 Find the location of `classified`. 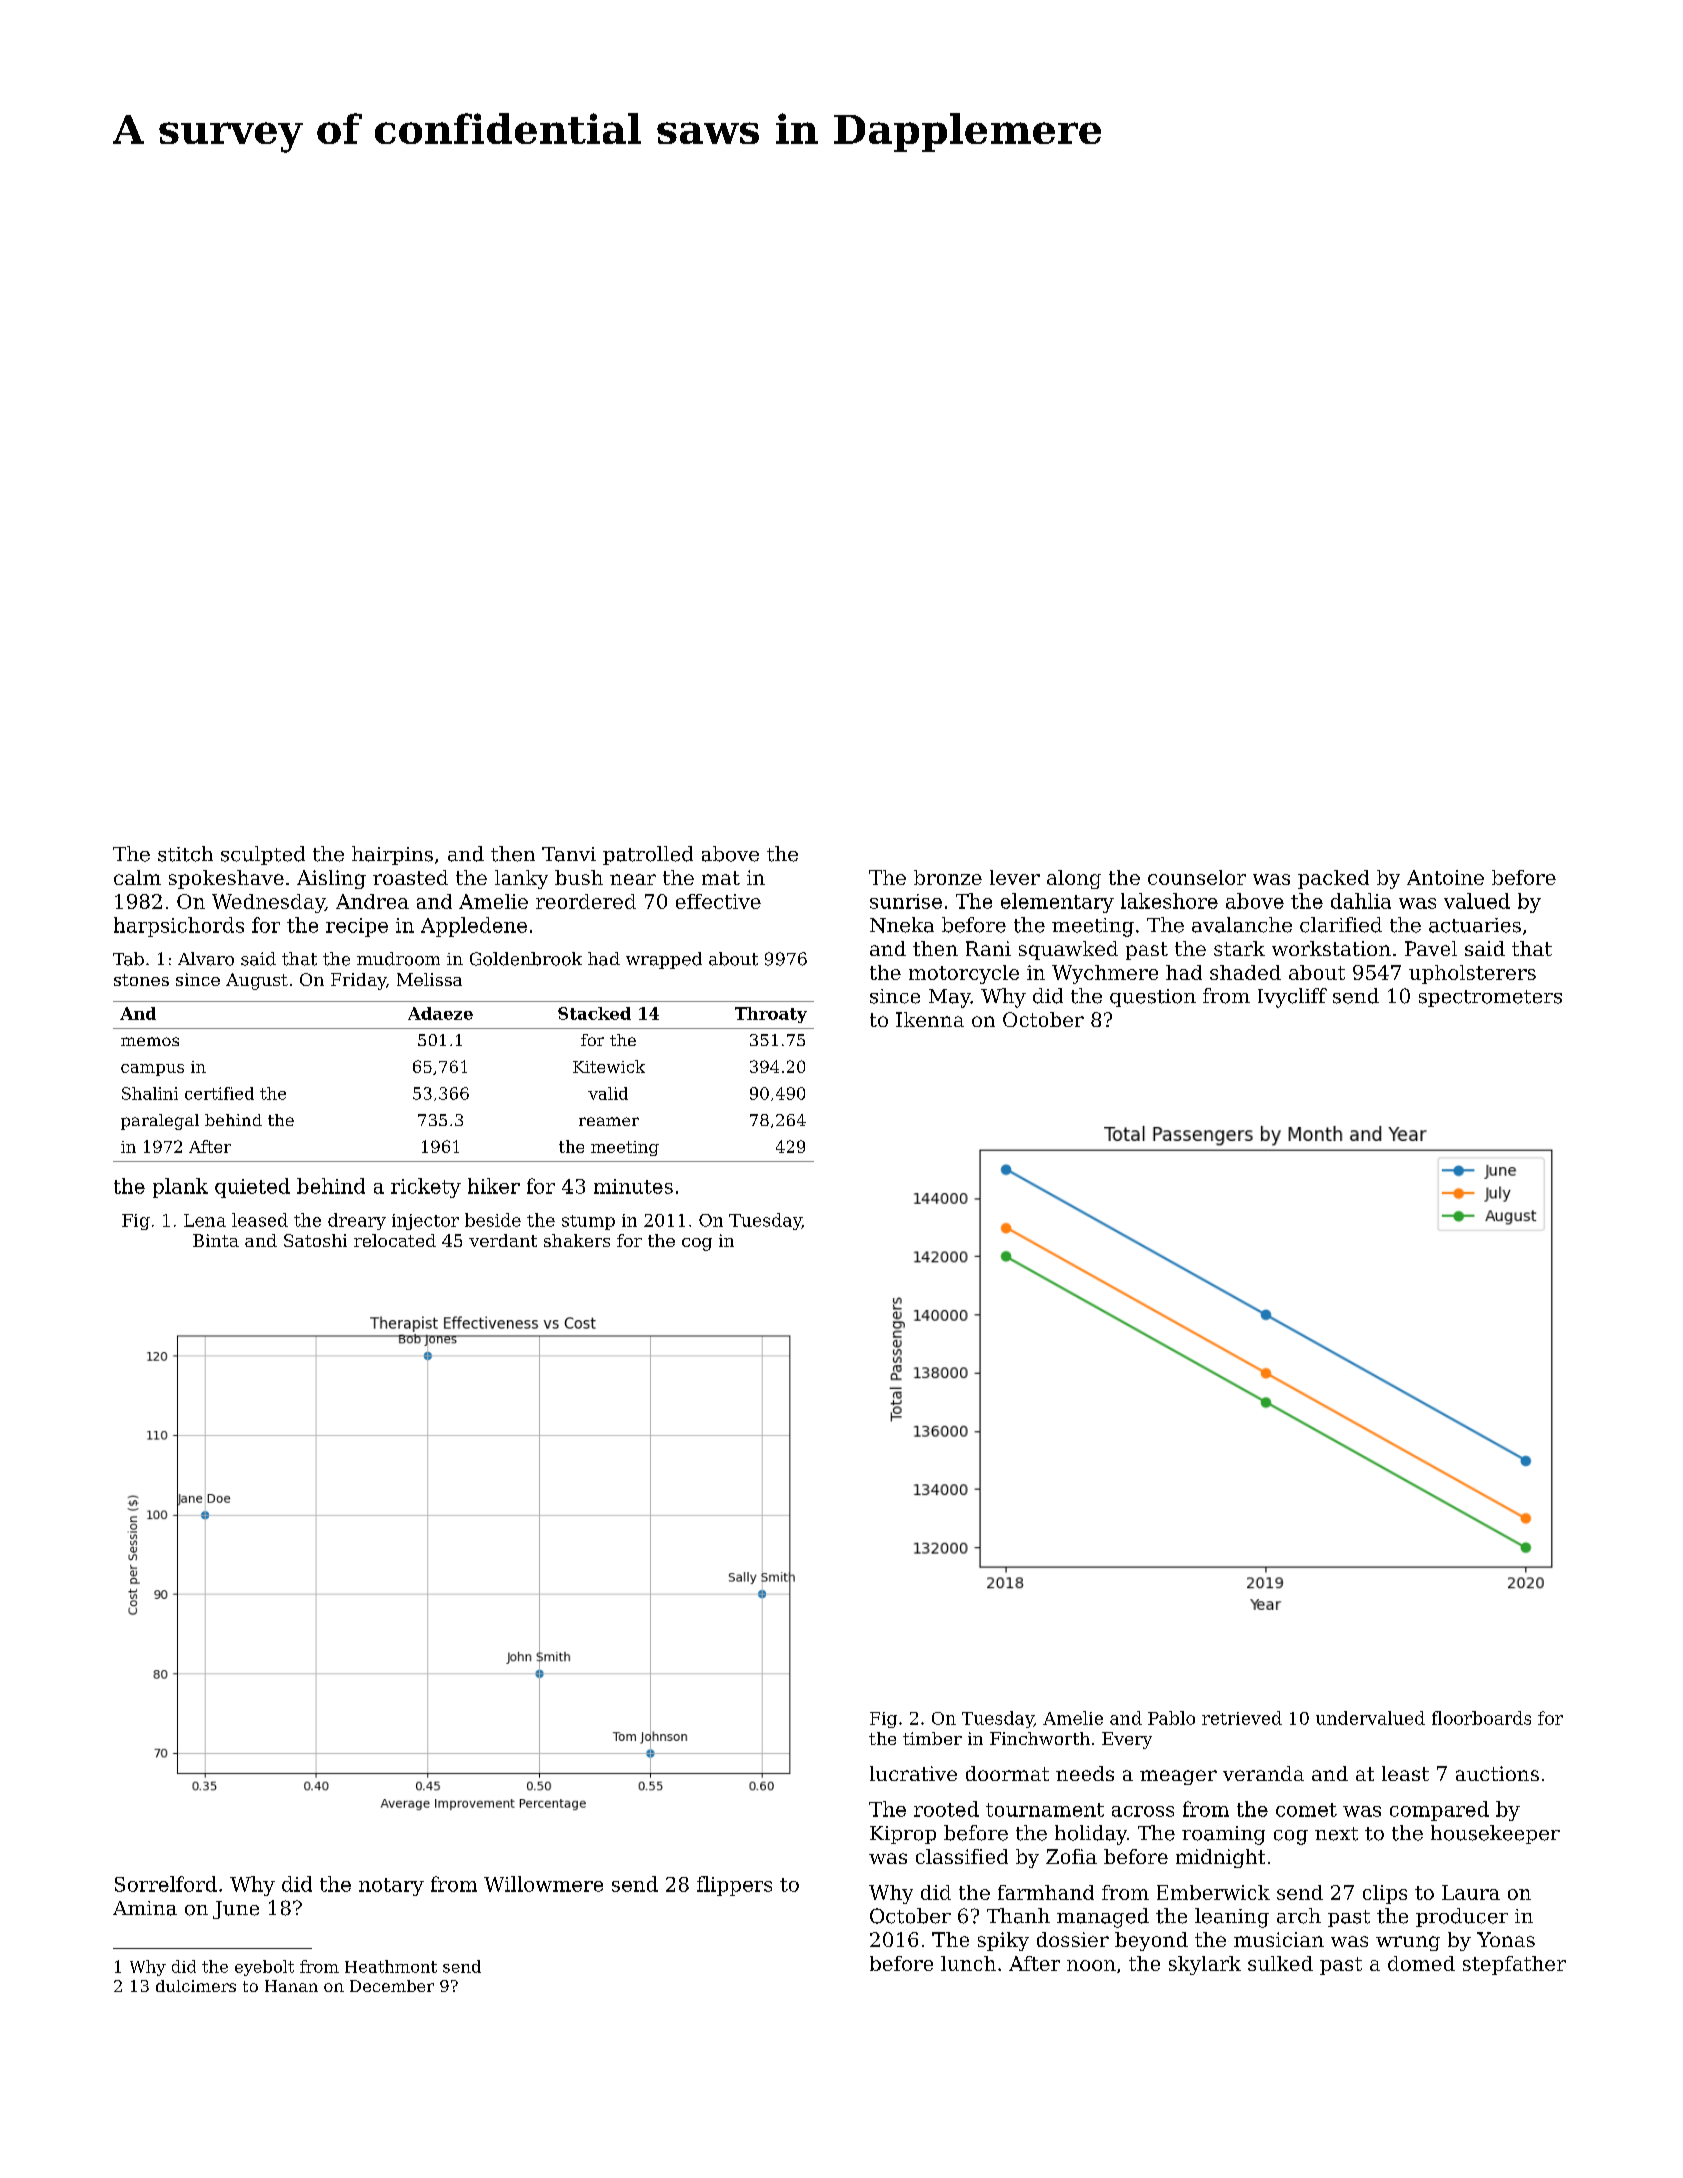

classified is located at coordinates (962, 1856).
